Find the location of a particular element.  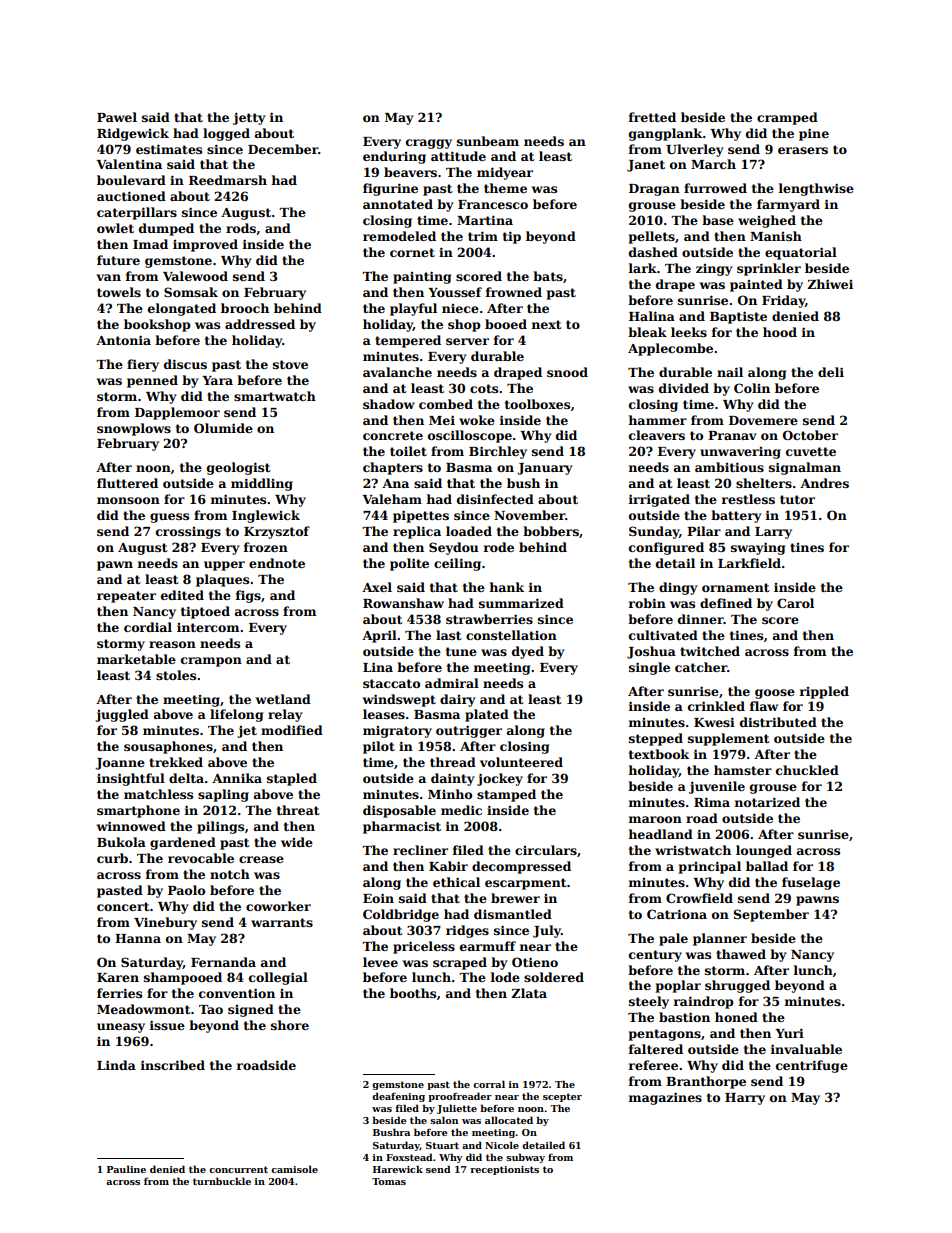

warrants is located at coordinates (282, 922).
